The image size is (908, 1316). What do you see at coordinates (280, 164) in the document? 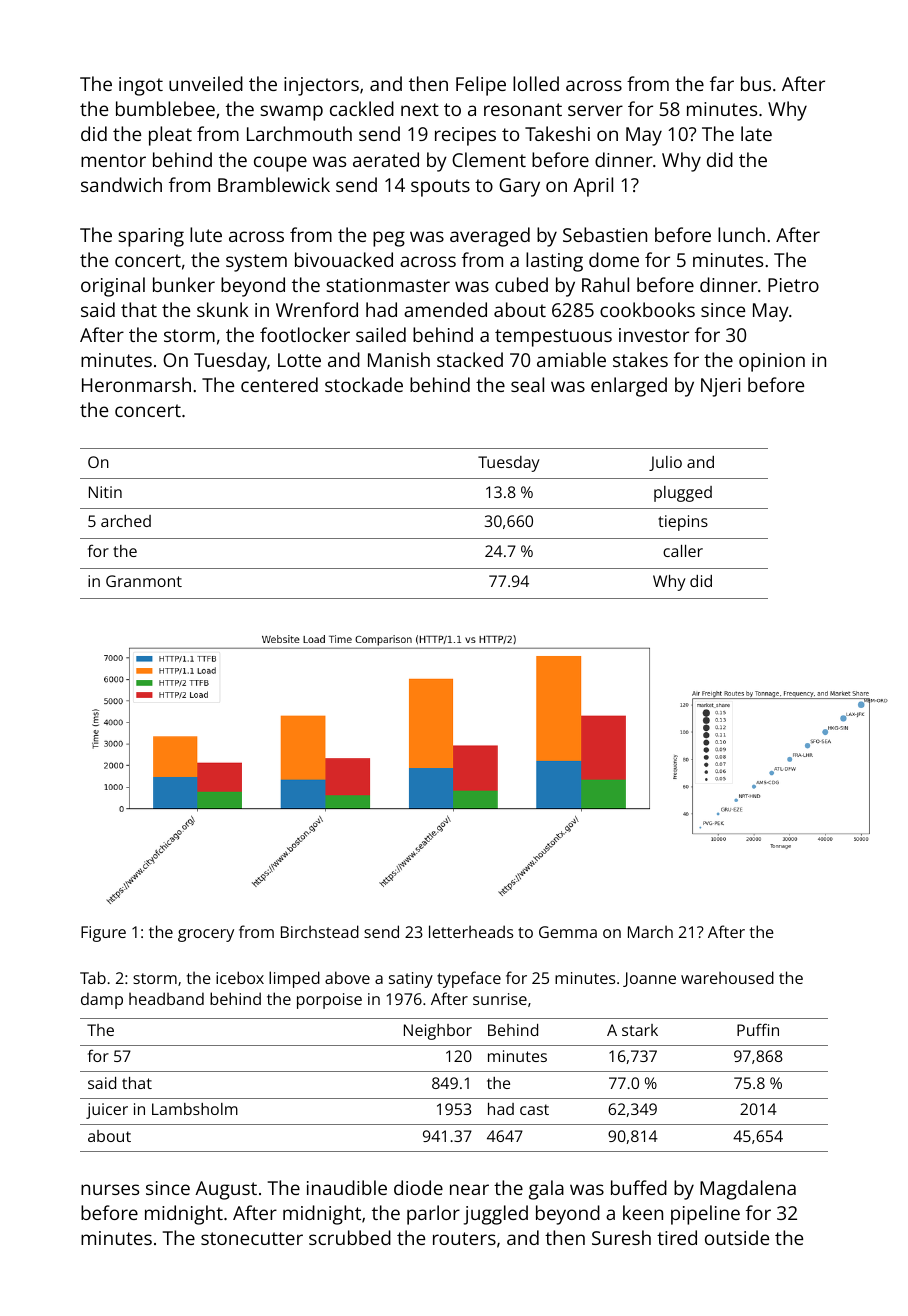
I see `coupe` at bounding box center [280, 164].
